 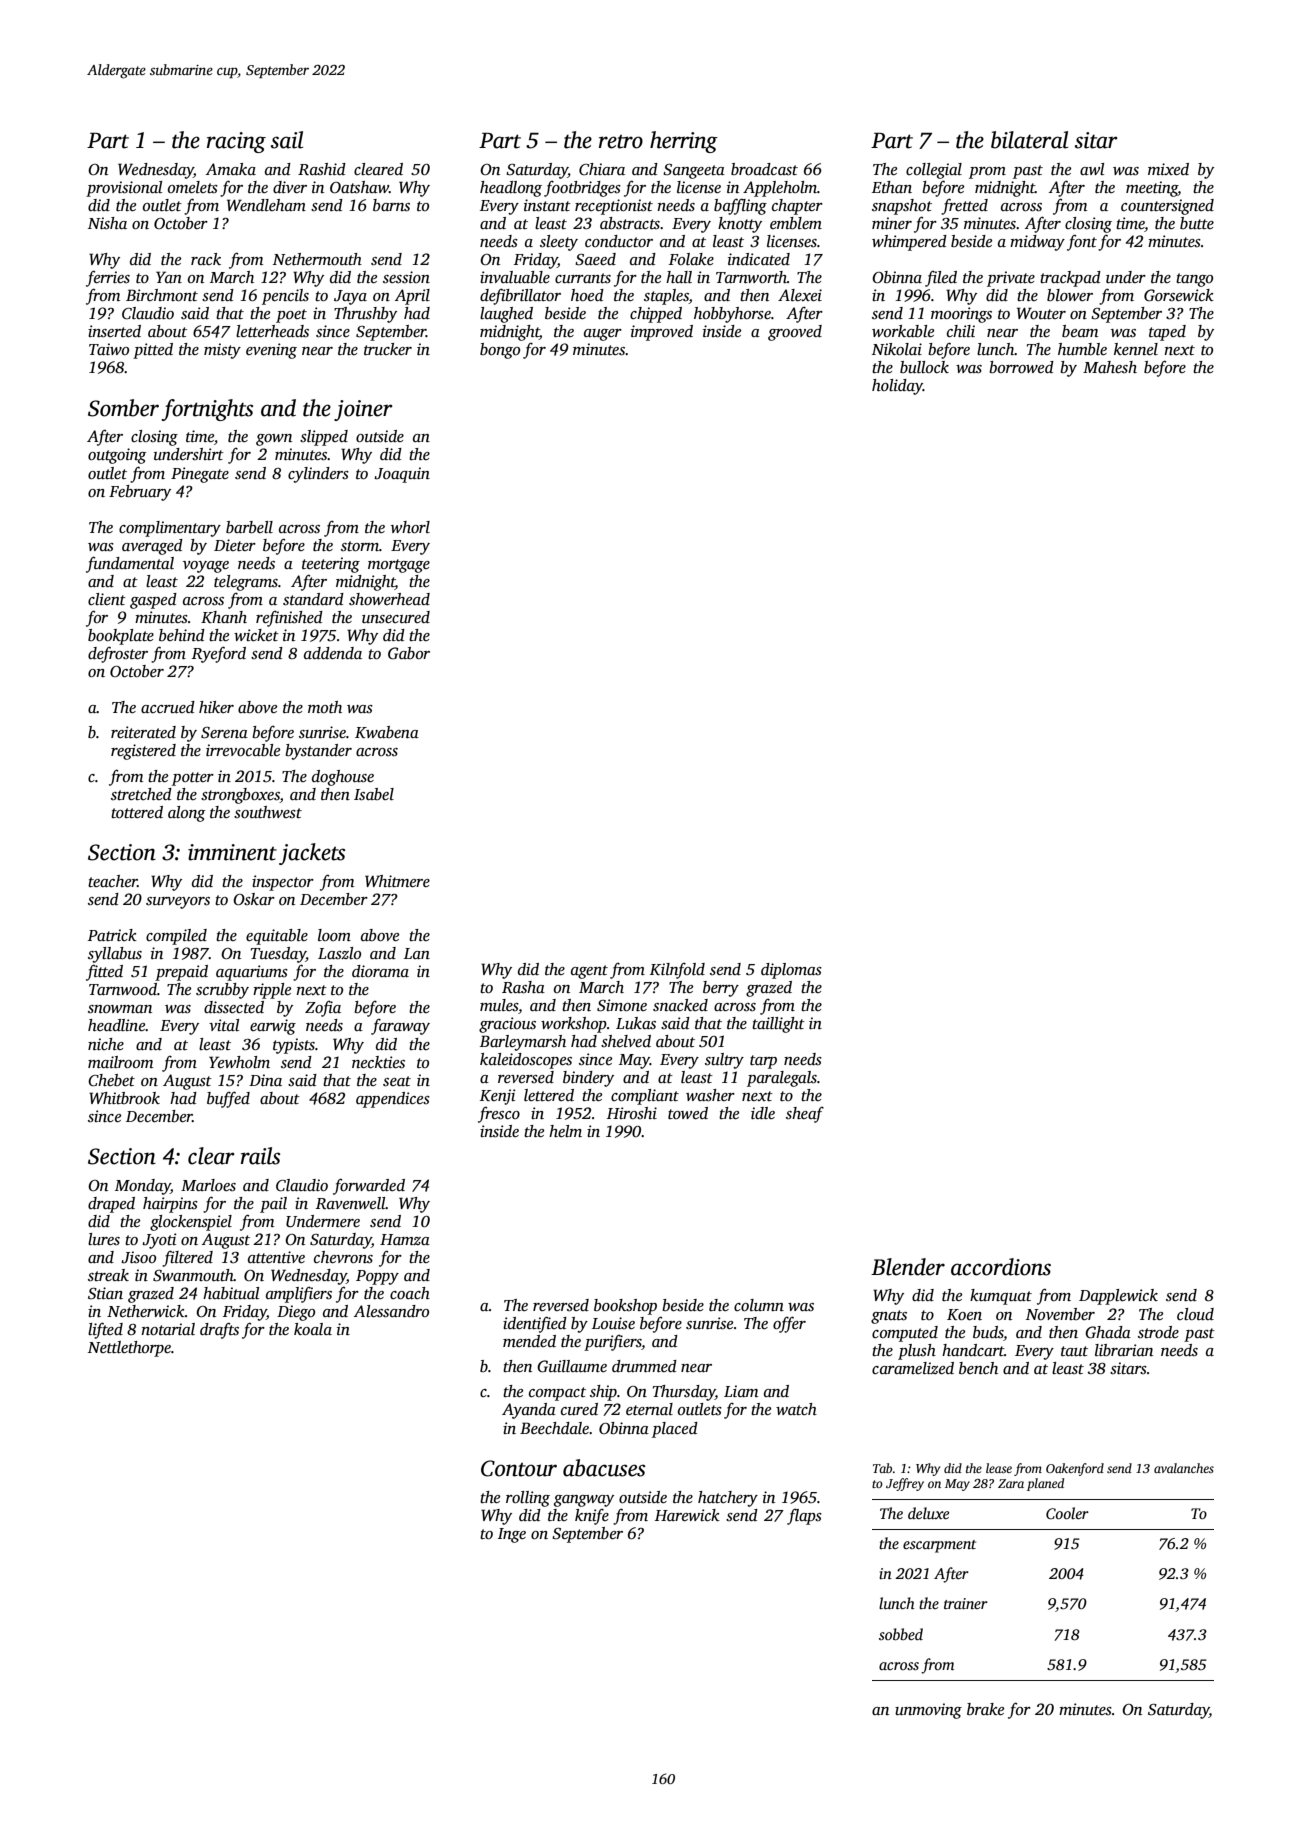 I want to click on omelets, so click(x=193, y=187).
